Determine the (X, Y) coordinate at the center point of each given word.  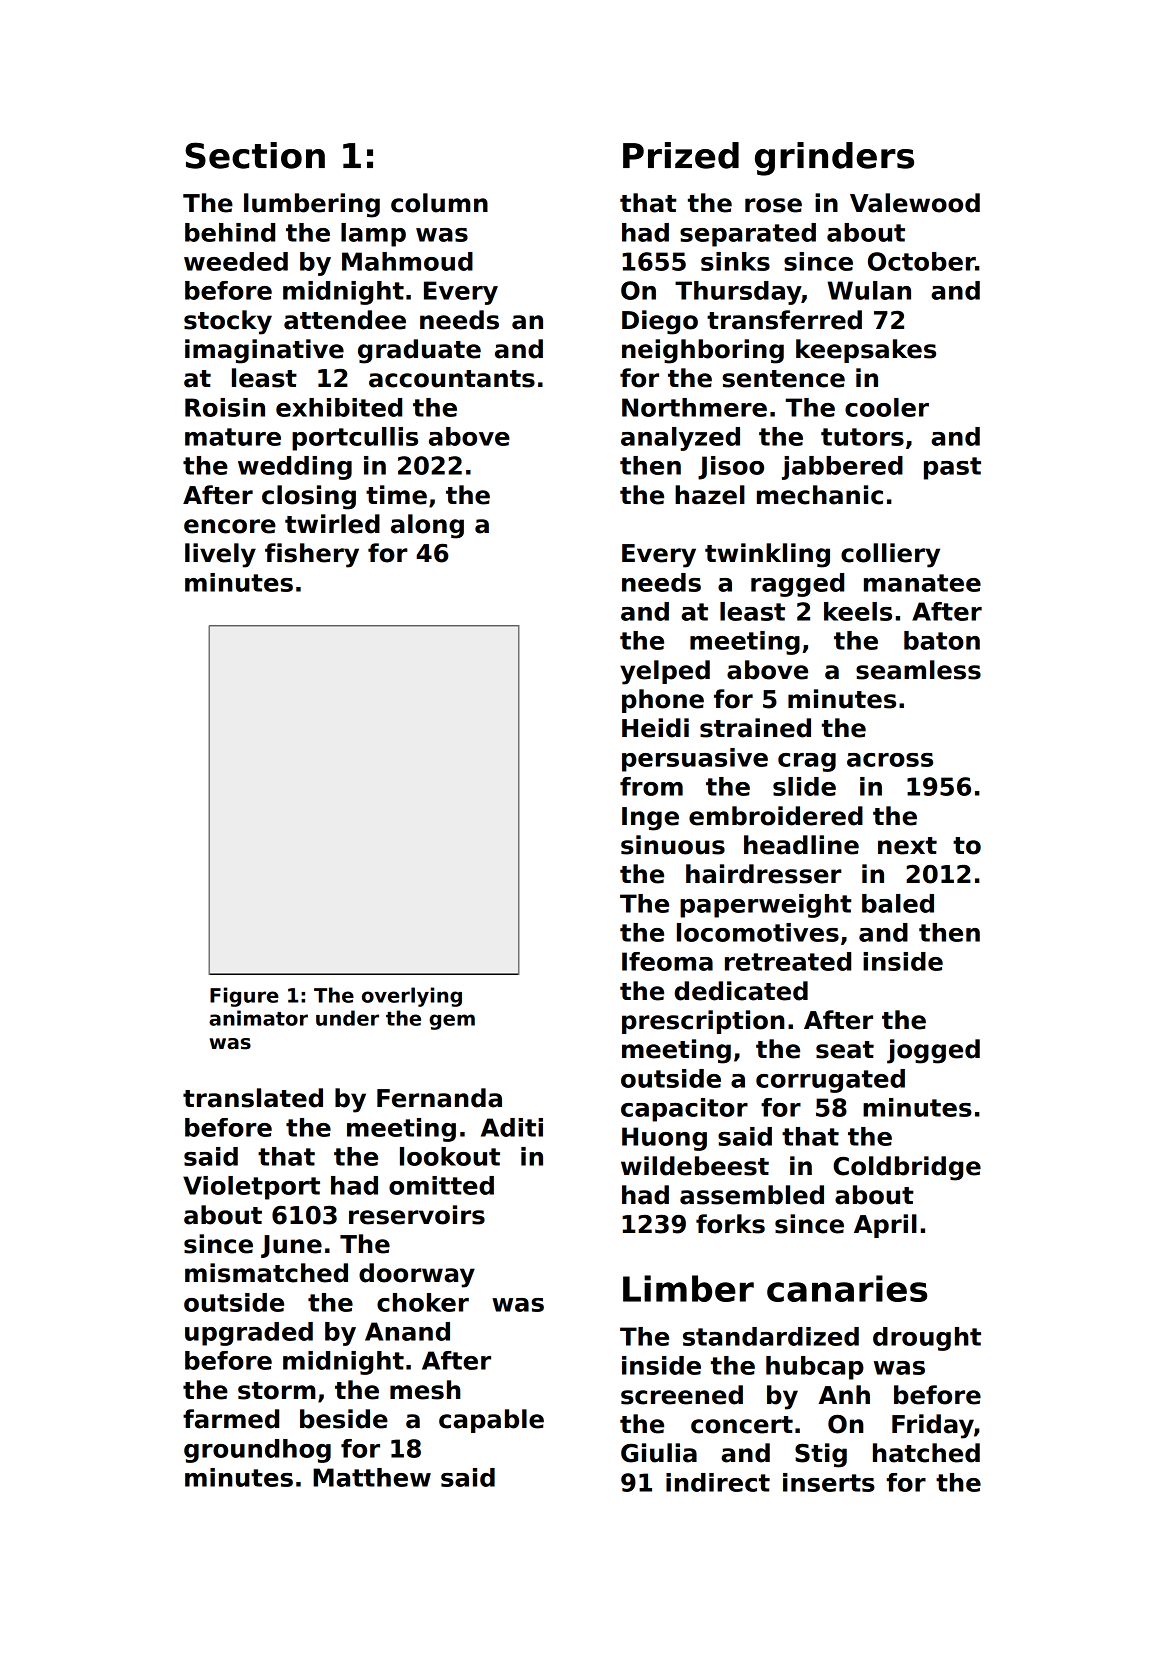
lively (220, 555)
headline (801, 845)
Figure (244, 997)
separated (748, 235)
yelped (665, 672)
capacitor (684, 1110)
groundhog (257, 1451)
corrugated (830, 1081)
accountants (452, 379)
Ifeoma (667, 961)
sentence (784, 379)
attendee (345, 320)
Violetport (251, 1188)
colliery (890, 555)
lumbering (312, 205)
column (439, 203)
